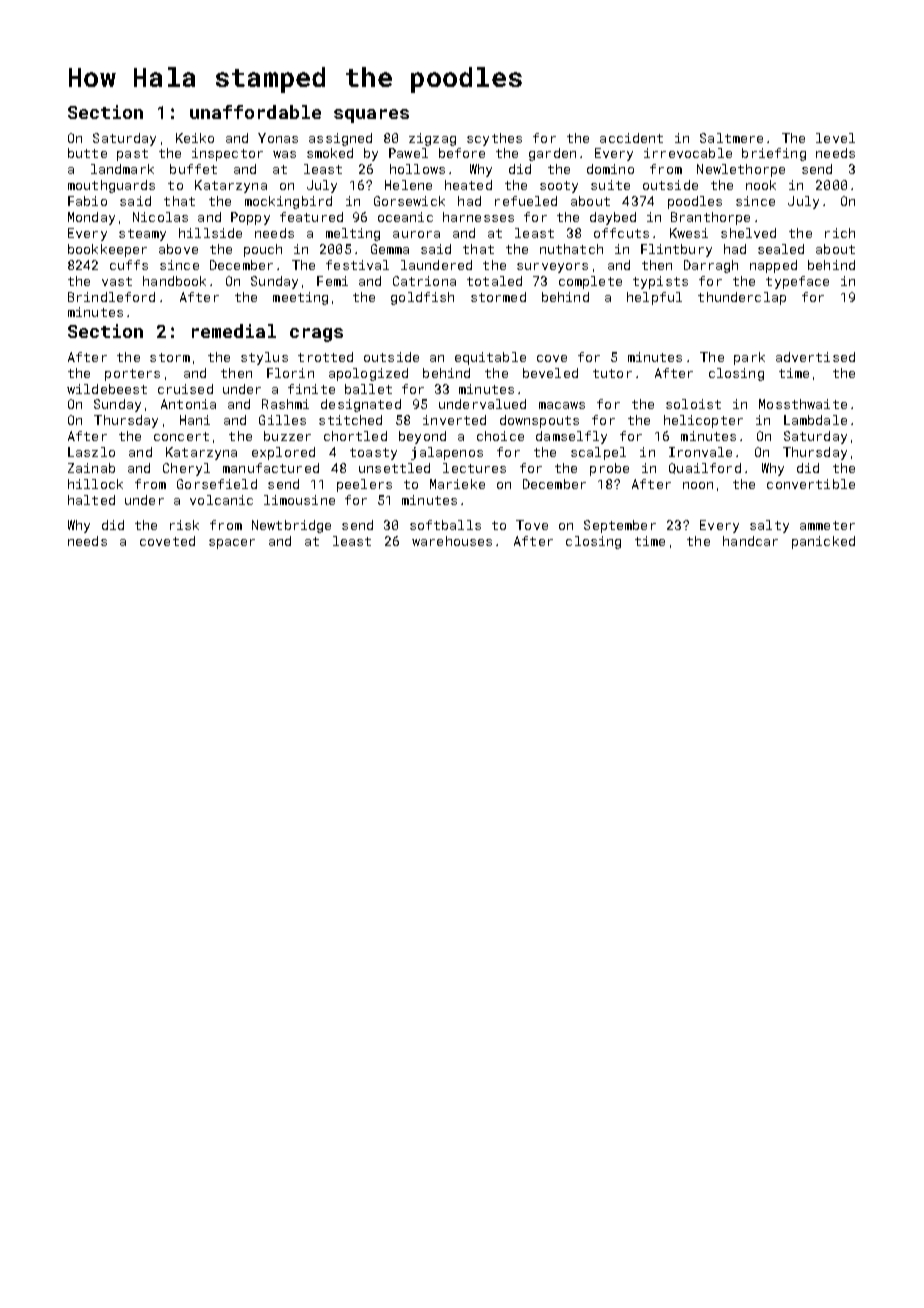  Describe the element at coordinates (490, 358) in the page. I see `equitable` at that location.
